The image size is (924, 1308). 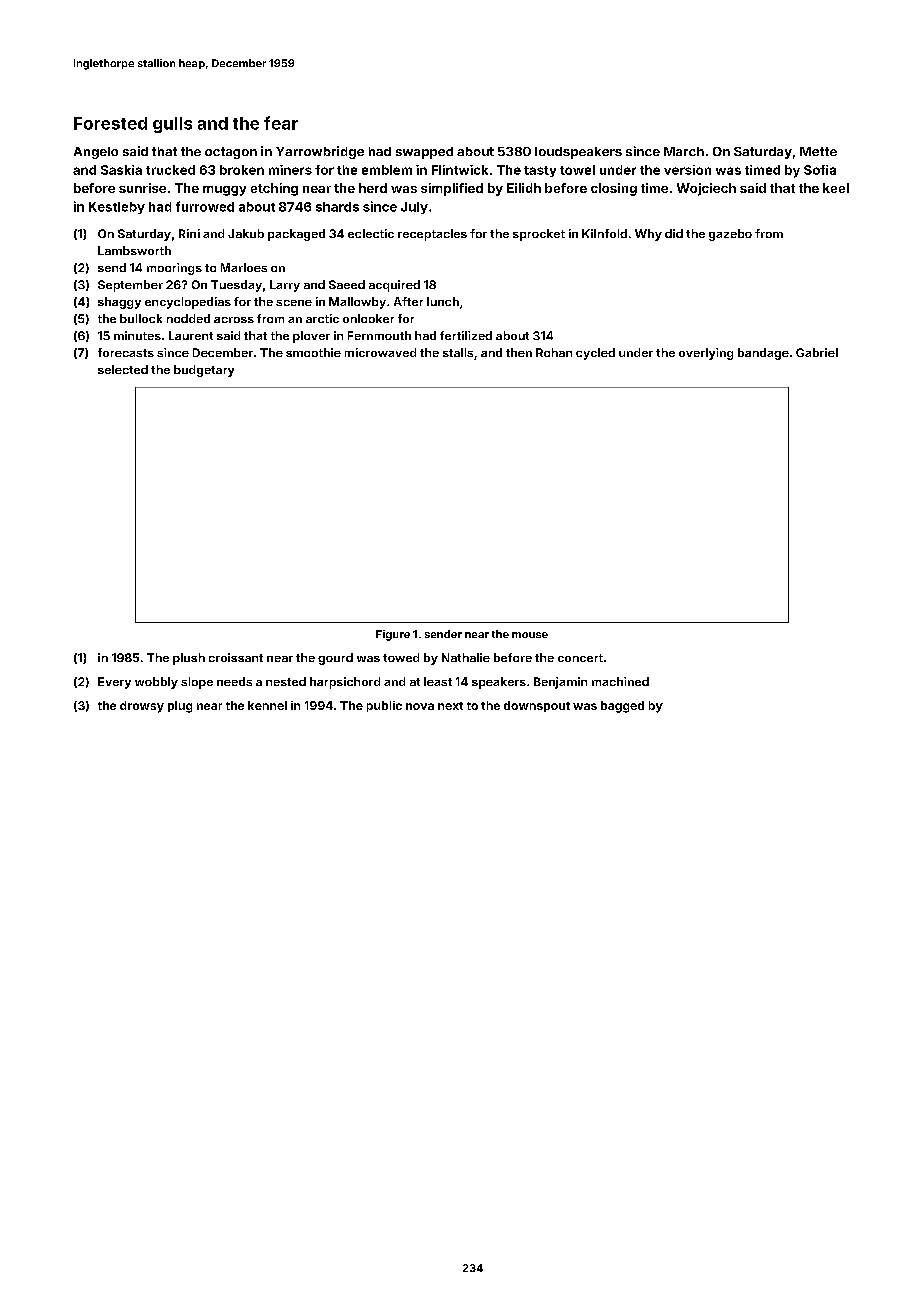 What do you see at coordinates (424, 153) in the screenshot?
I see `swapped` at bounding box center [424, 153].
